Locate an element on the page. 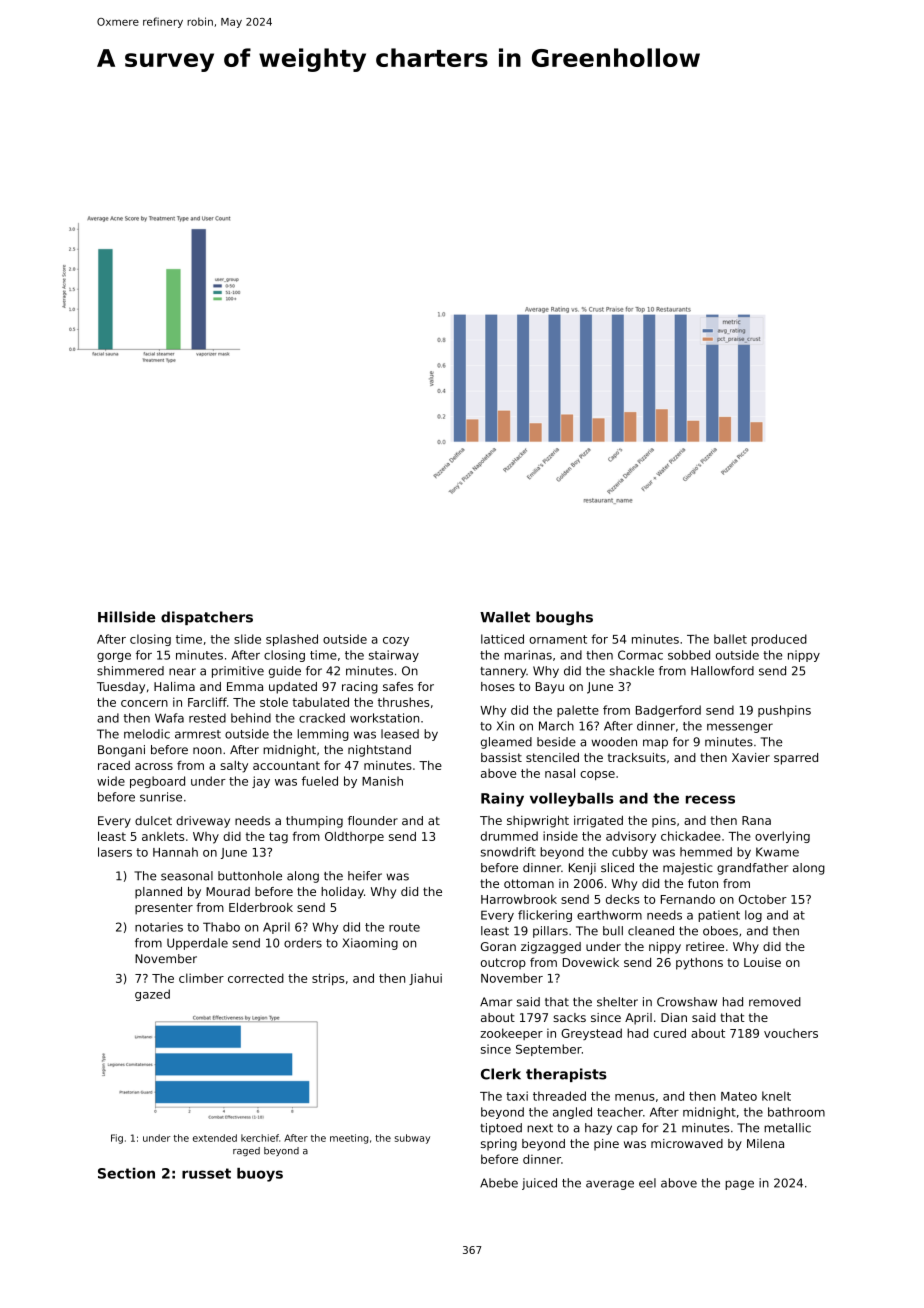  noon is located at coordinates (207, 751).
